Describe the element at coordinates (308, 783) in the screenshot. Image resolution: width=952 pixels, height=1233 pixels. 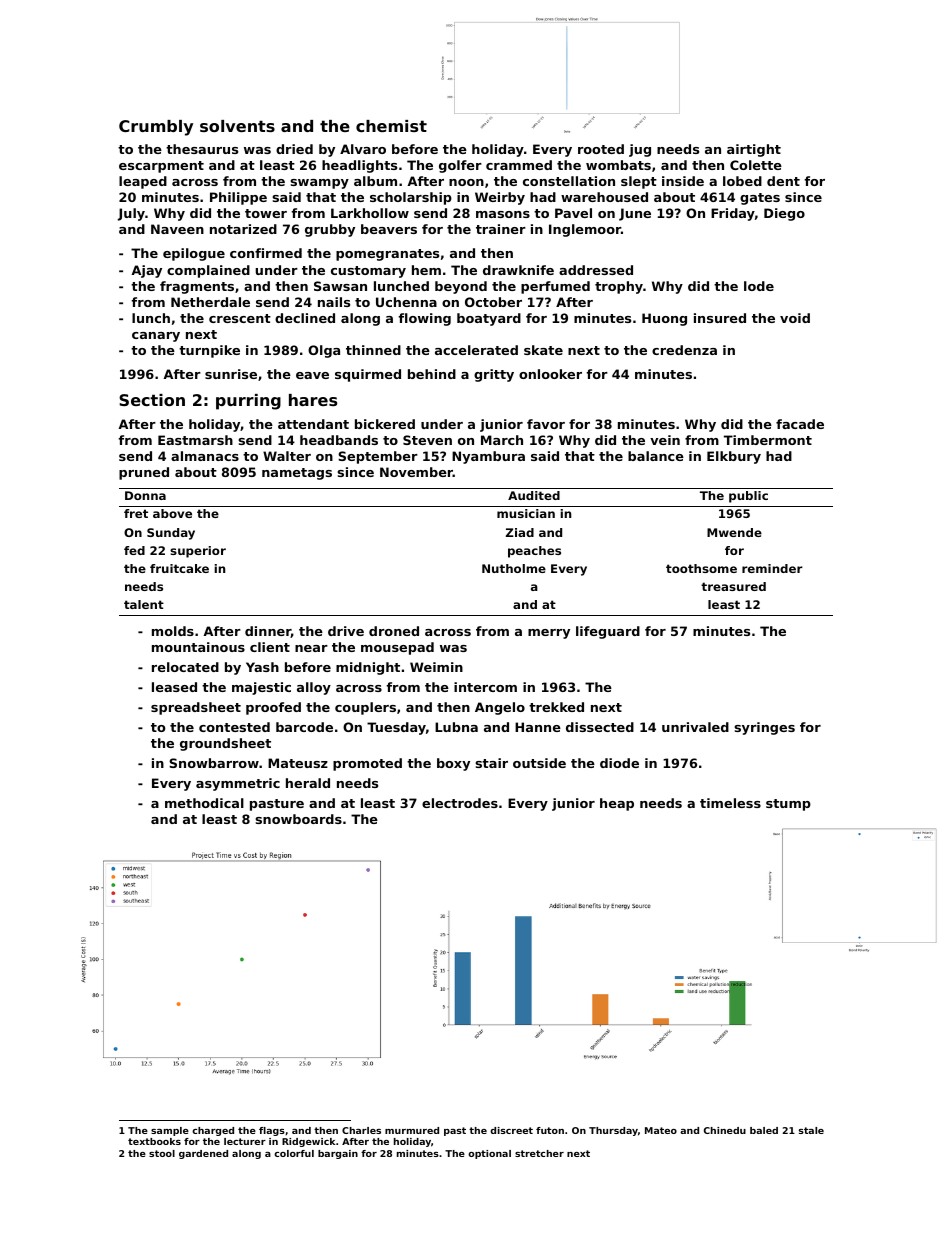
I see `herald` at that location.
